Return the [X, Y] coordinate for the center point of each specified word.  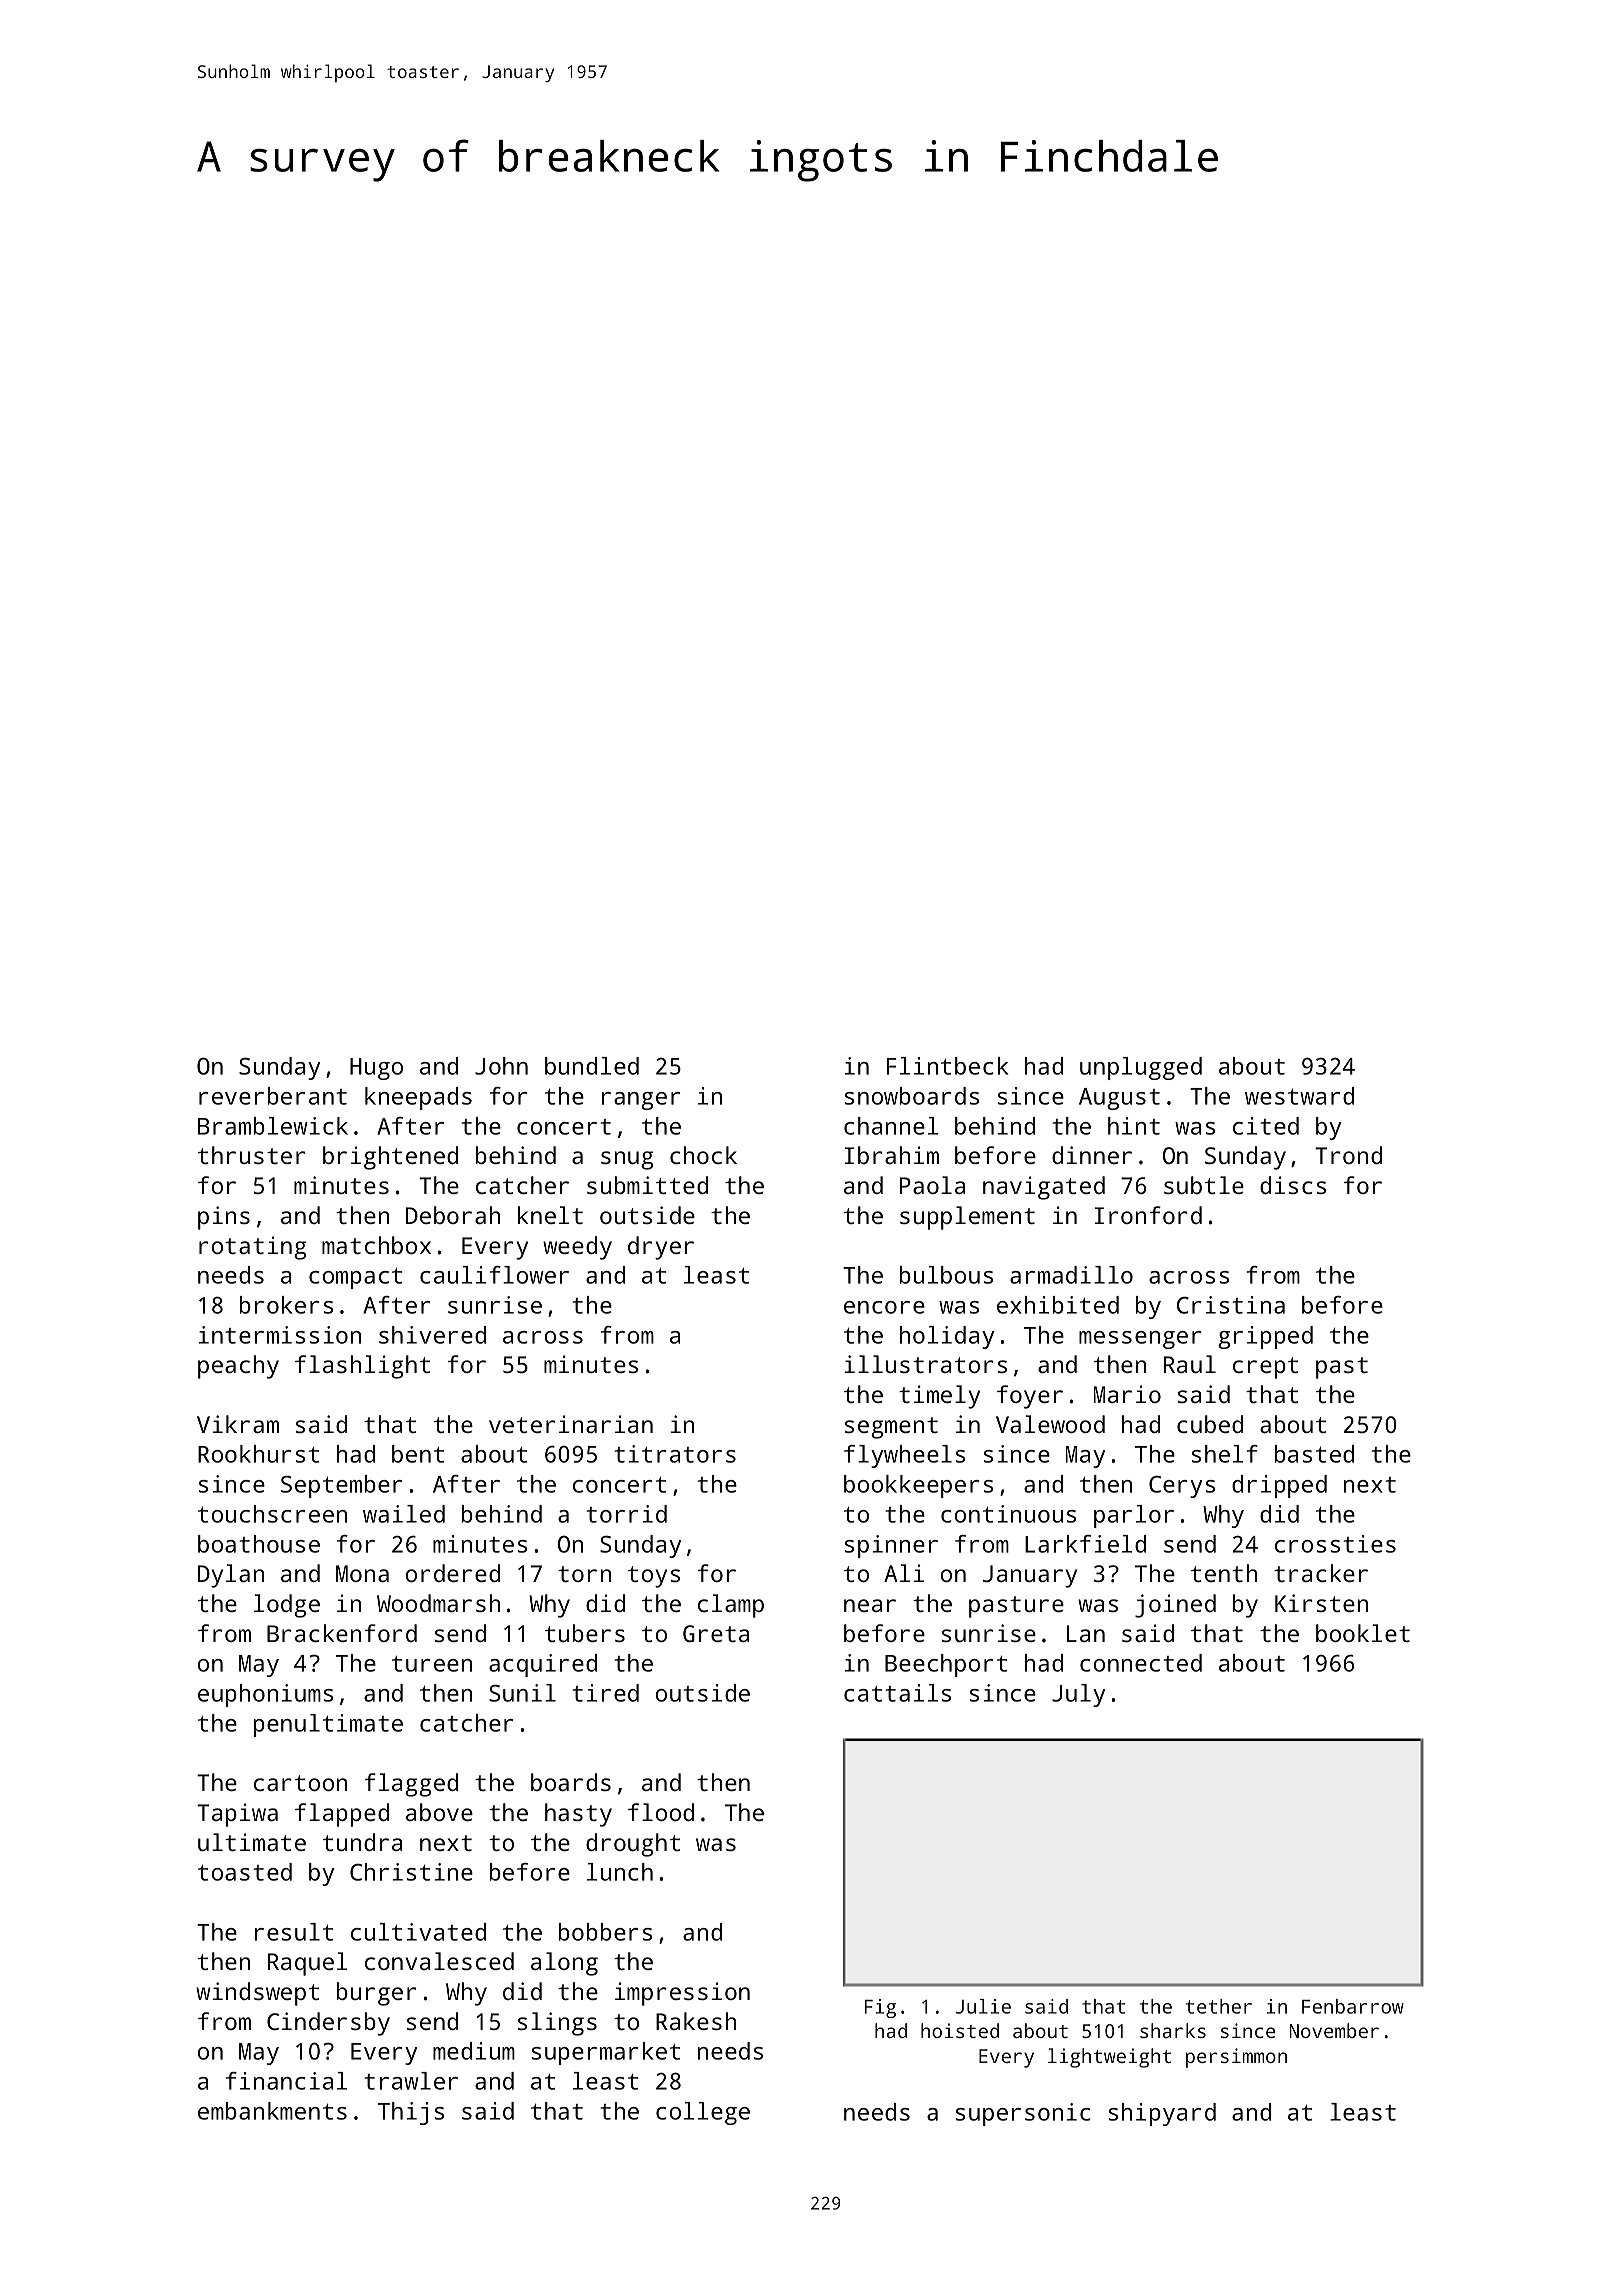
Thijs [411, 2113]
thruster [252, 1155]
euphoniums [265, 1695]
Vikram [238, 1424]
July [1078, 1695]
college [703, 2113]
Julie [983, 2006]
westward [1299, 1096]
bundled [592, 1066]
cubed [1210, 1424]
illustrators [925, 1364]
